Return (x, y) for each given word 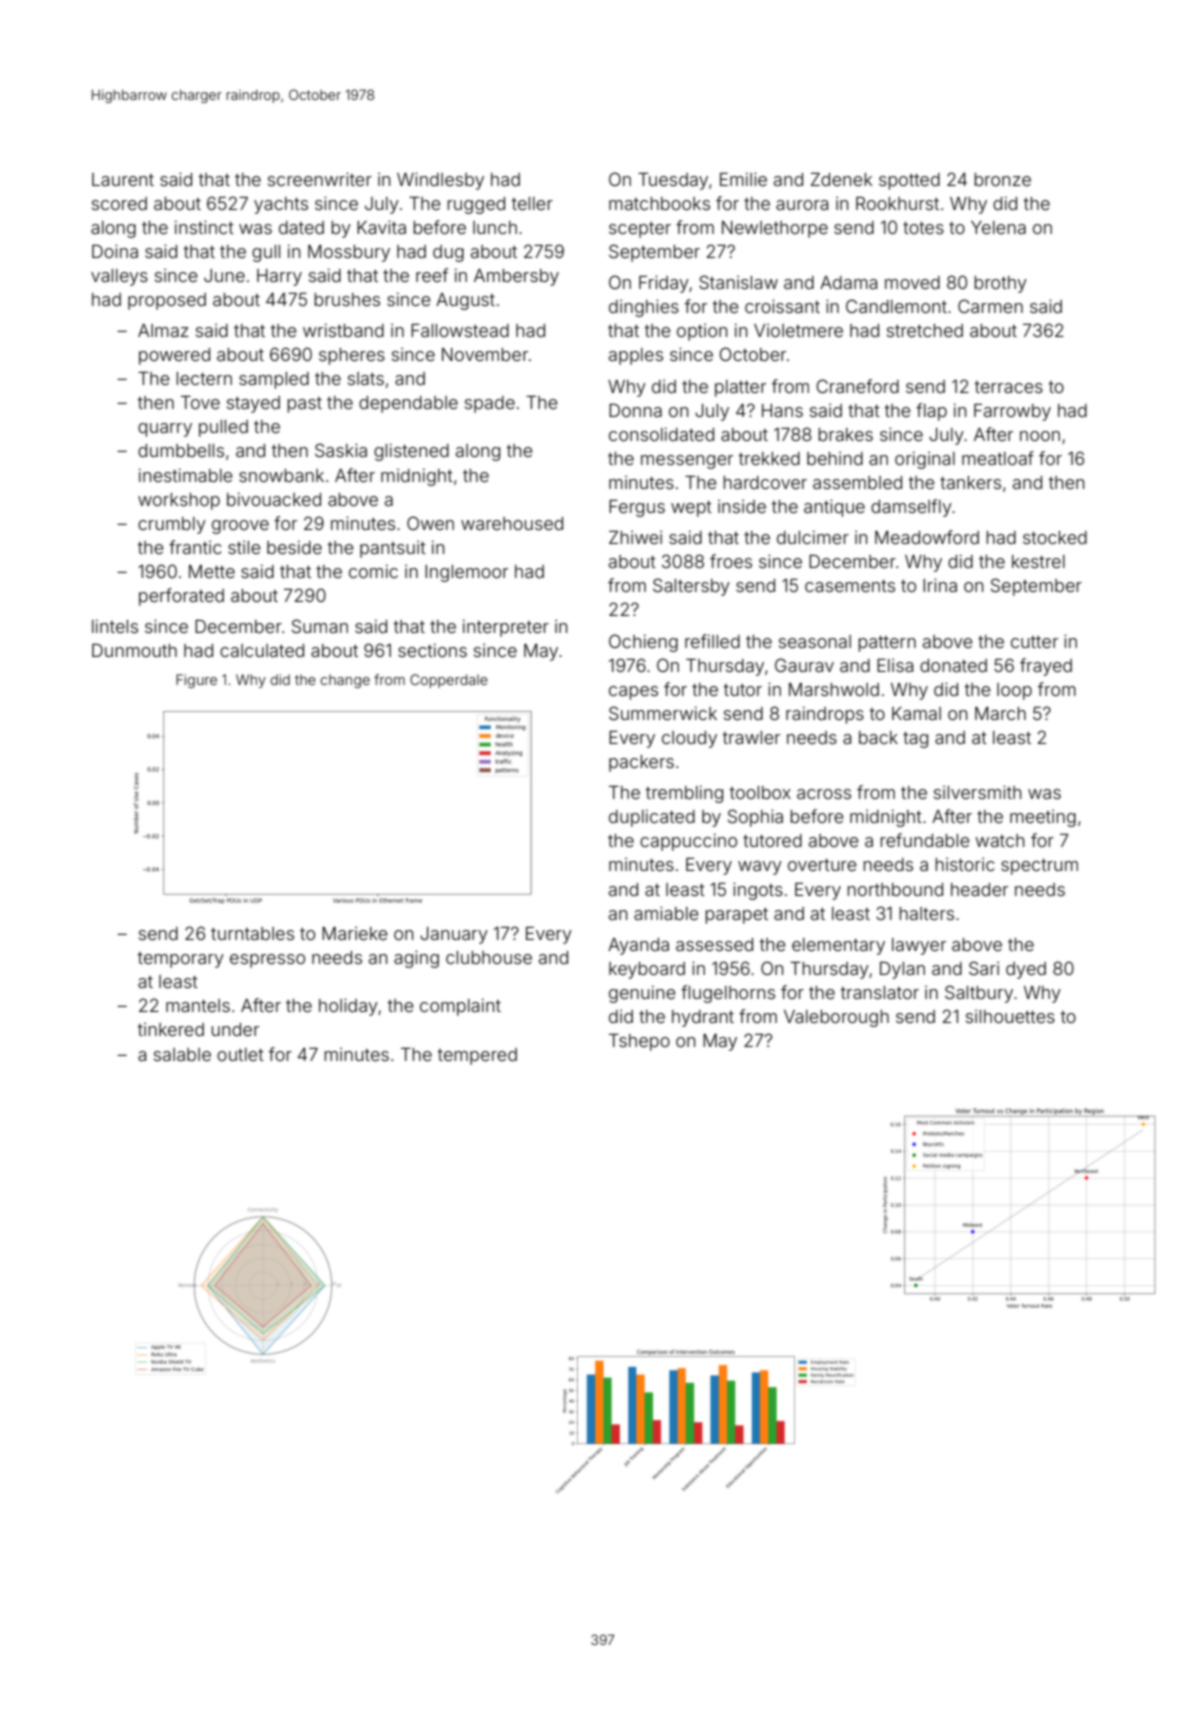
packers (641, 763)
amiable (666, 913)
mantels (198, 1005)
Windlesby (440, 181)
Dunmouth (134, 650)
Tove (200, 402)
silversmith (977, 792)
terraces (1009, 387)
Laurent (123, 179)
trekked (769, 458)
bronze (1002, 179)
